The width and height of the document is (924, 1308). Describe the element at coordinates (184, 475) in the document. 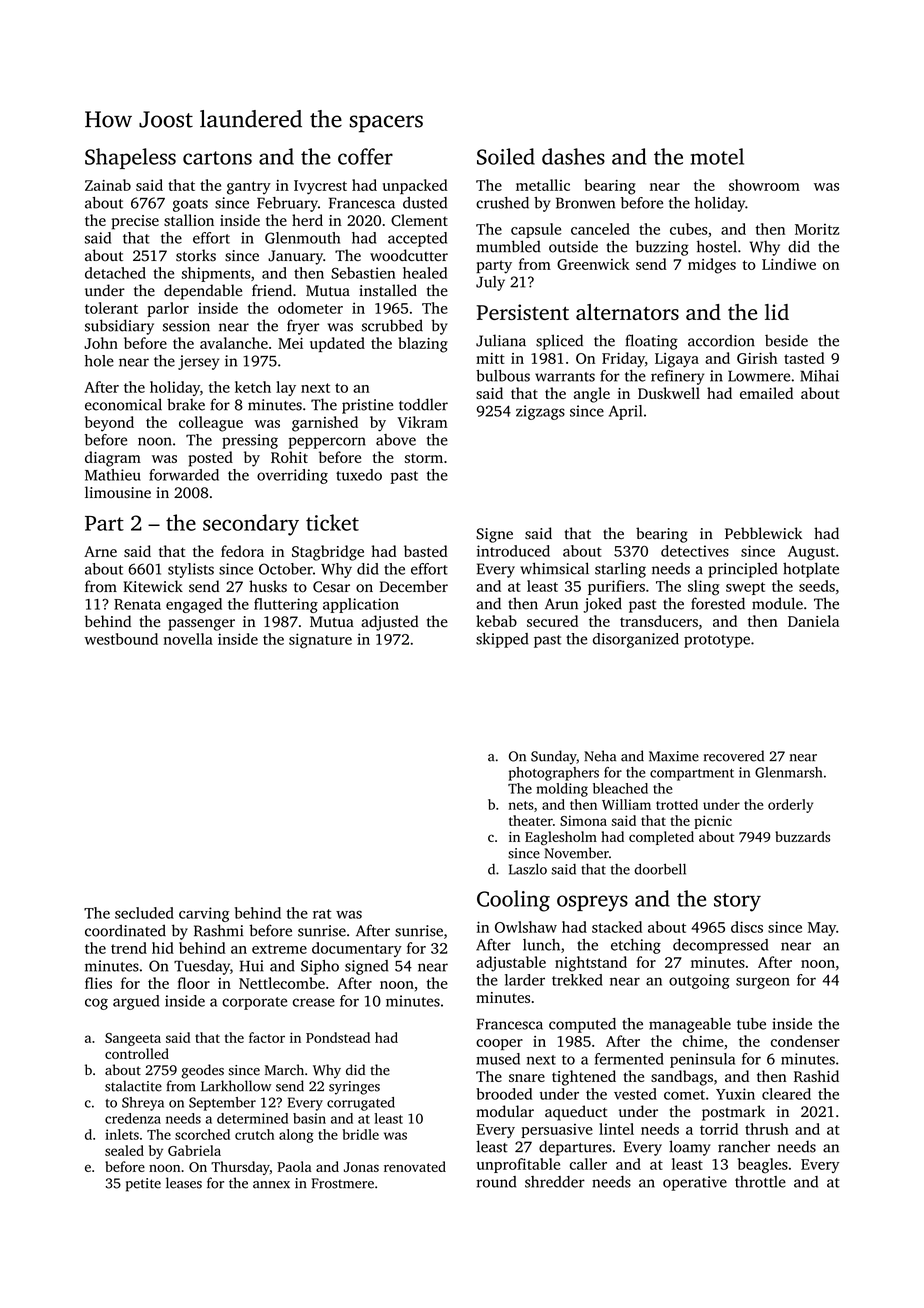

I see `forwarded` at that location.
